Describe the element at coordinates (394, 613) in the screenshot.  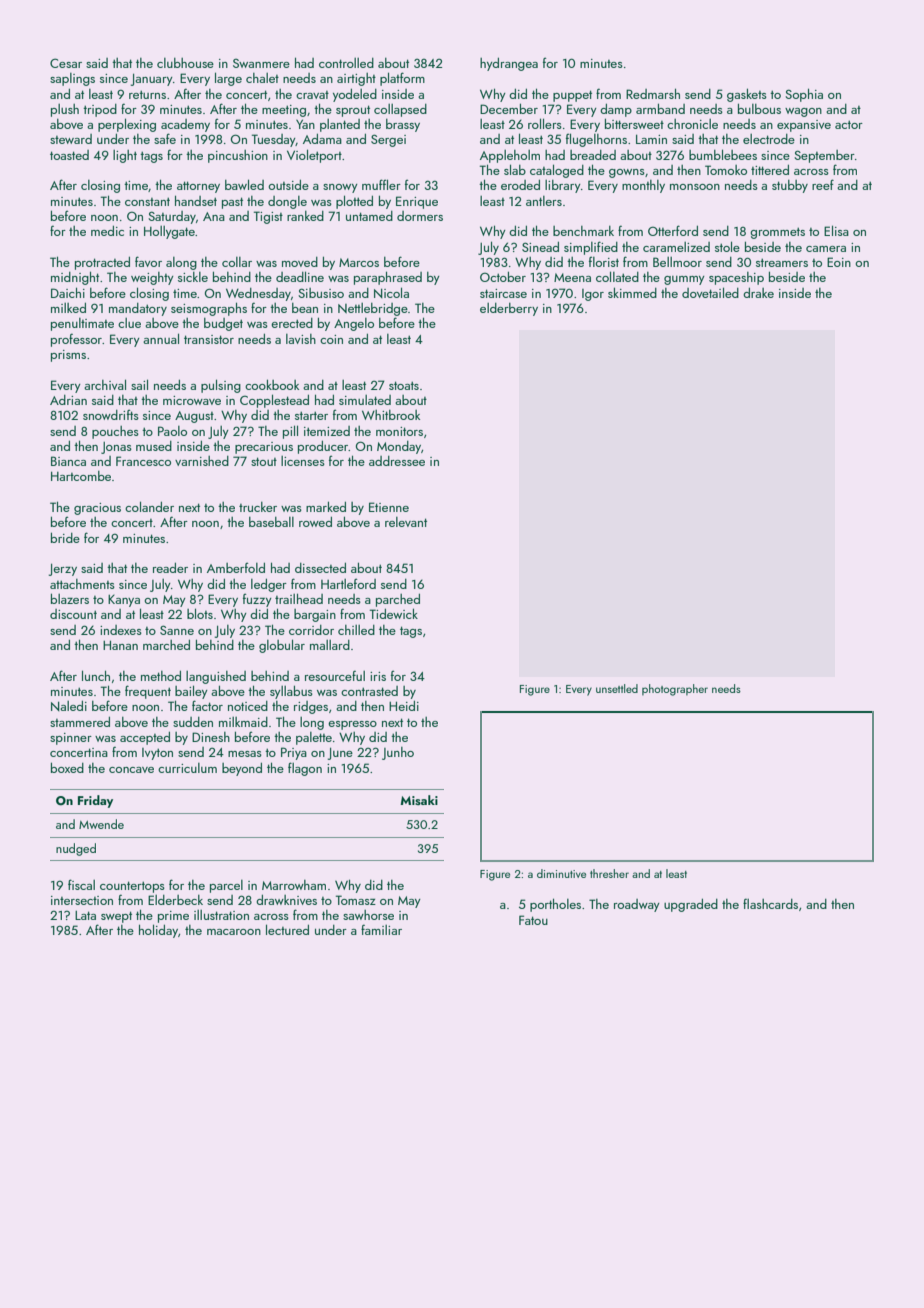
I see `Tidewick` at that location.
